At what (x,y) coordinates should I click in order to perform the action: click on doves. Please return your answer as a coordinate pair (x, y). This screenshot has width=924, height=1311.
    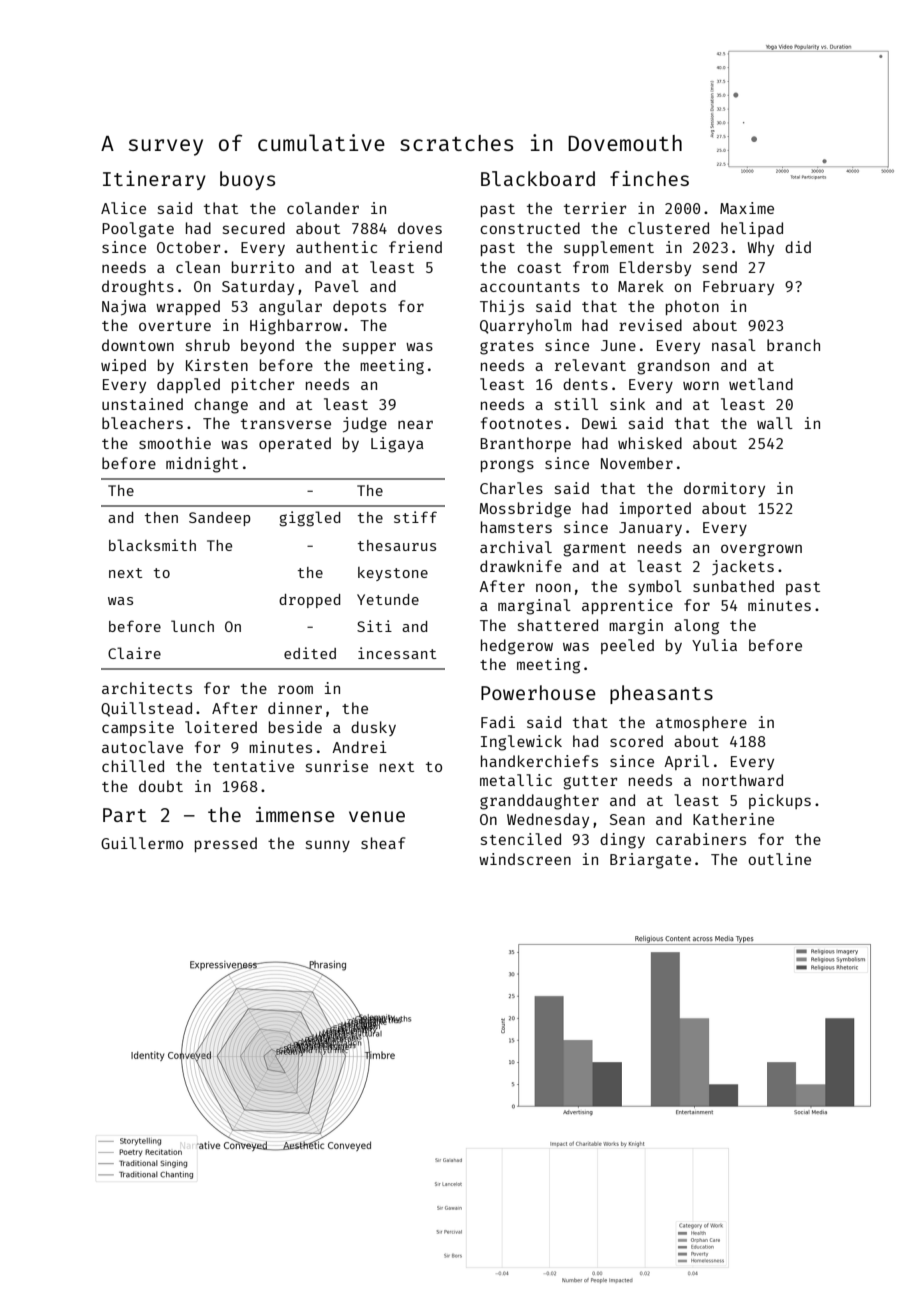
    Looking at the image, I should click on (420, 228).
